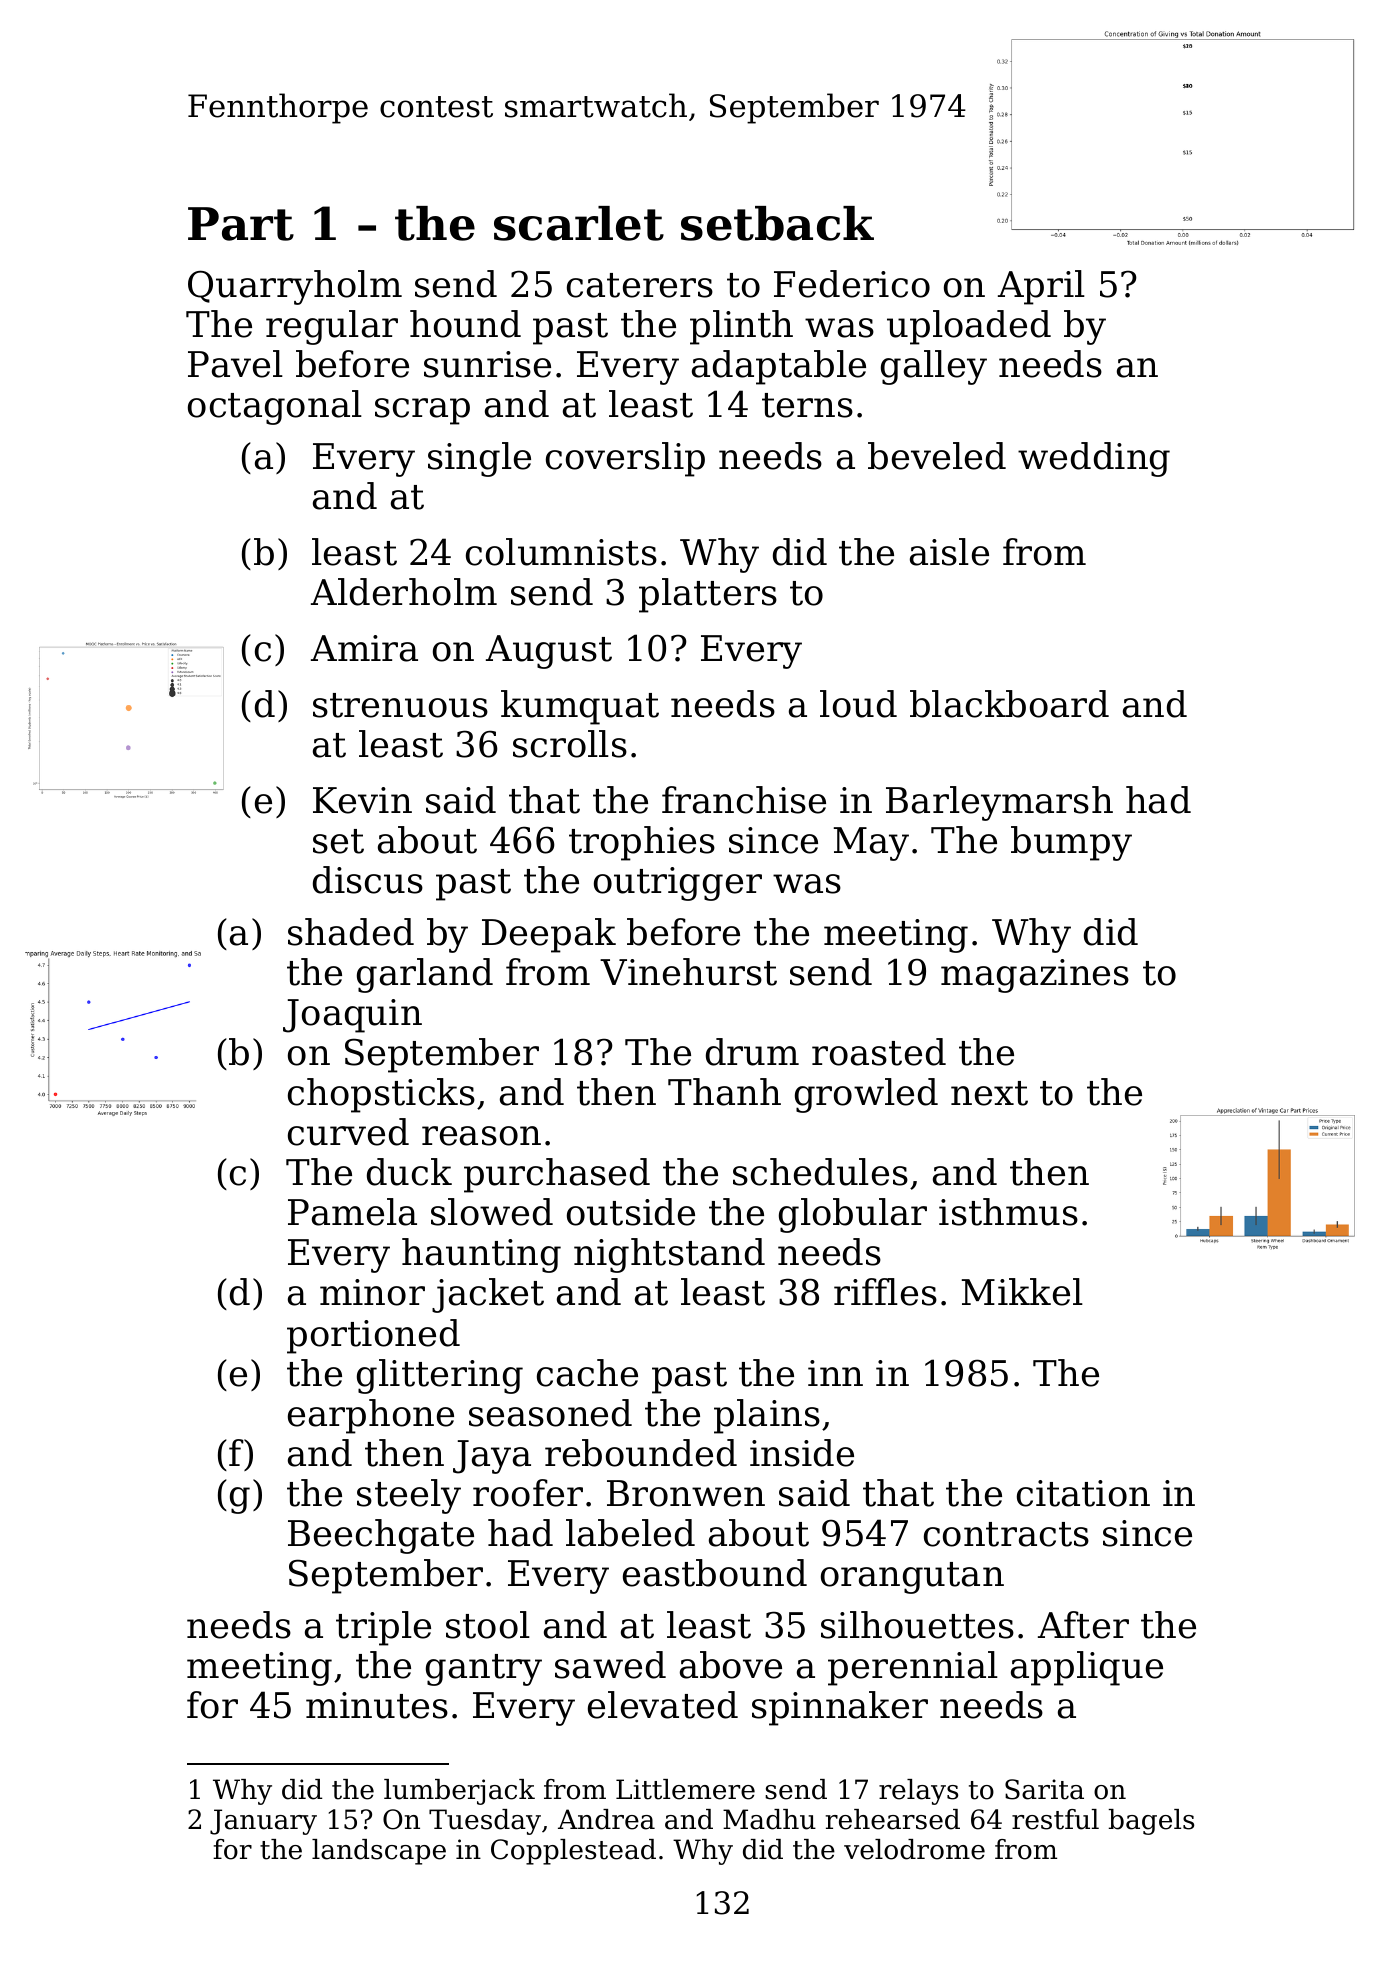  I want to click on aisle, so click(949, 552).
